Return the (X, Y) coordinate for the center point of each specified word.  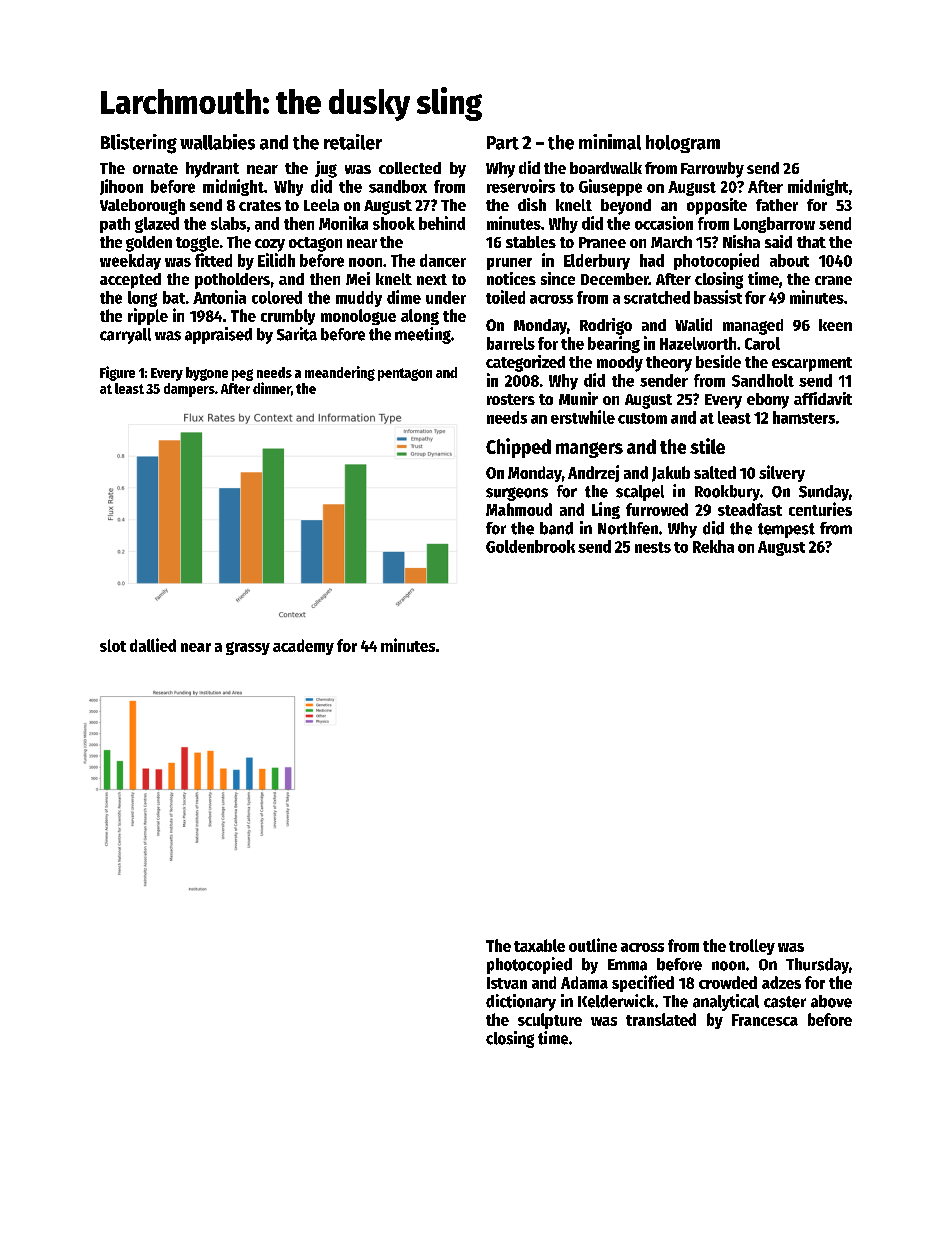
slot (113, 645)
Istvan (507, 983)
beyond (626, 207)
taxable (539, 945)
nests (653, 547)
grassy (248, 648)
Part (503, 143)
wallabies (217, 142)
